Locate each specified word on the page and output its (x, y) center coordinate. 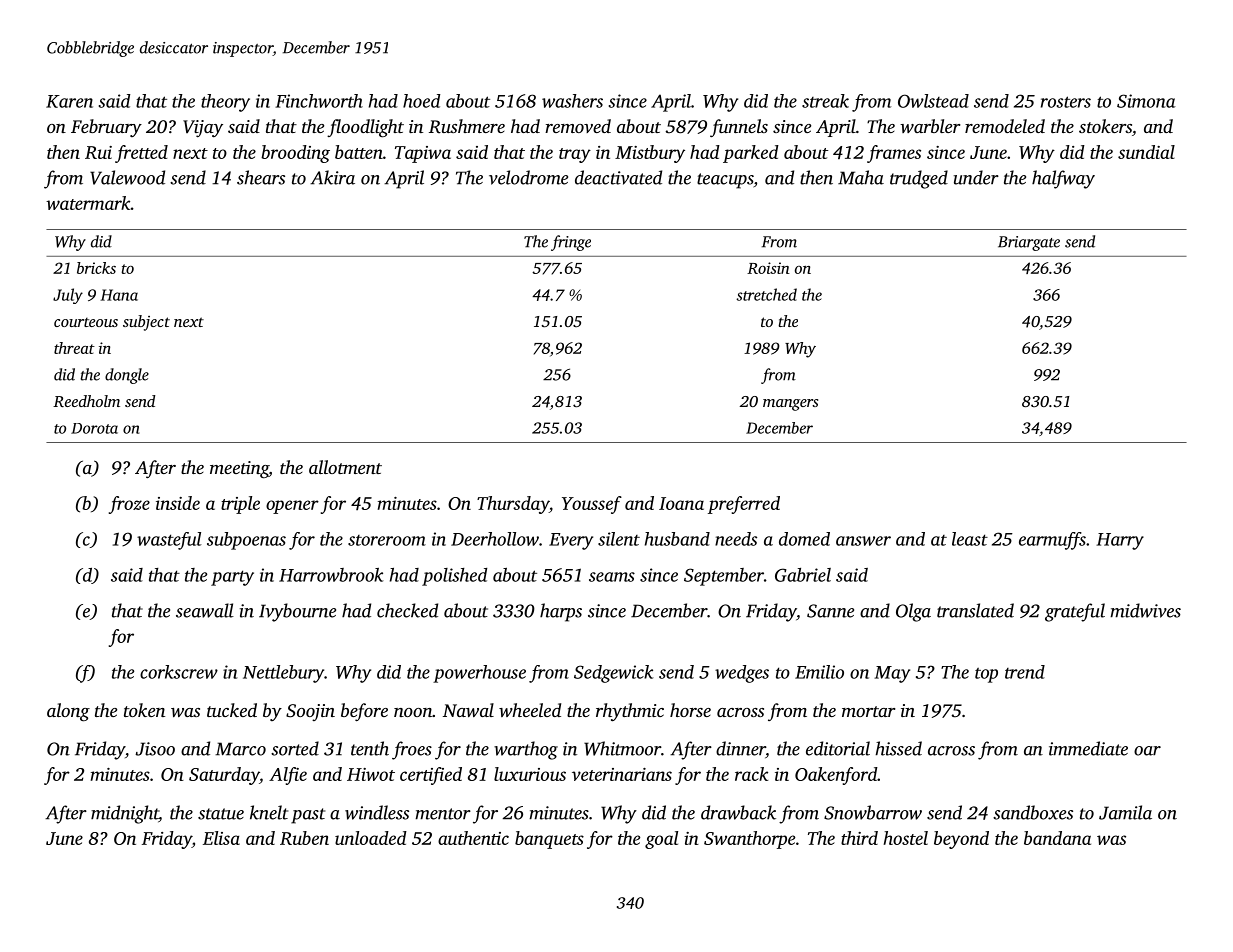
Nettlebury (283, 674)
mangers (790, 405)
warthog (526, 750)
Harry (1120, 541)
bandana (1057, 838)
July (68, 296)
